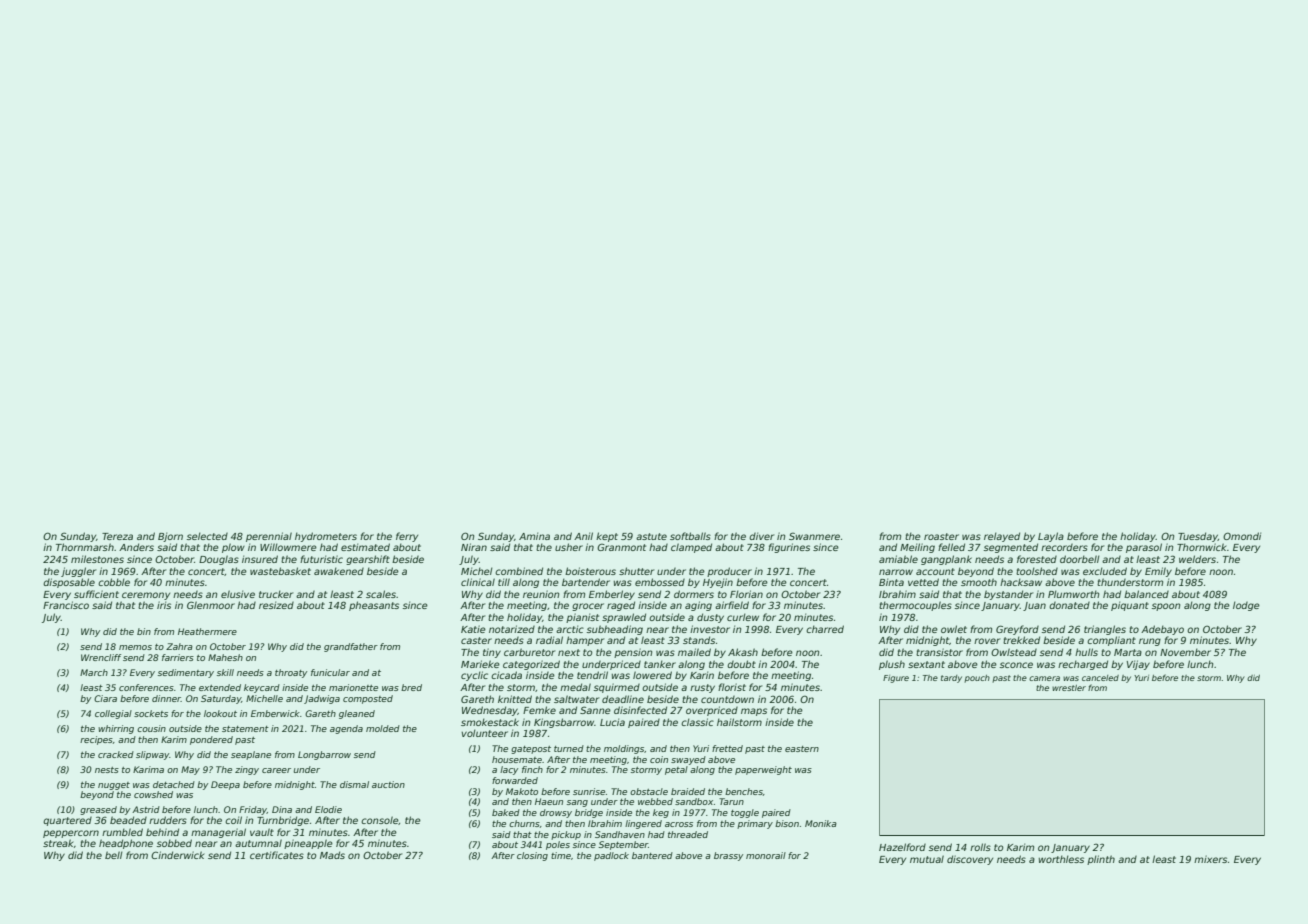  Describe the element at coordinates (94, 672) in the document. I see `March` at that location.
